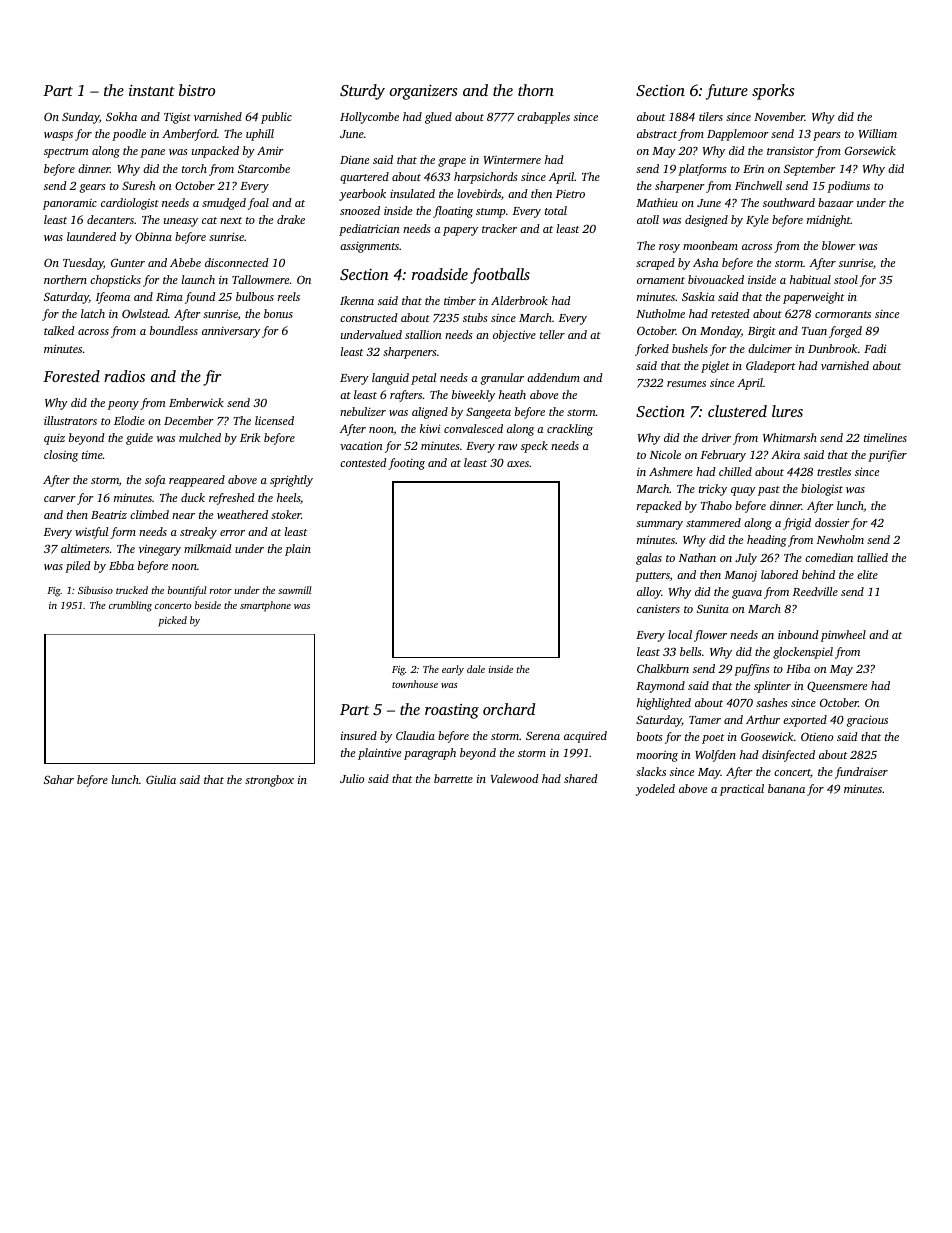 The height and width of the document is (1233, 952). I want to click on error, so click(232, 533).
